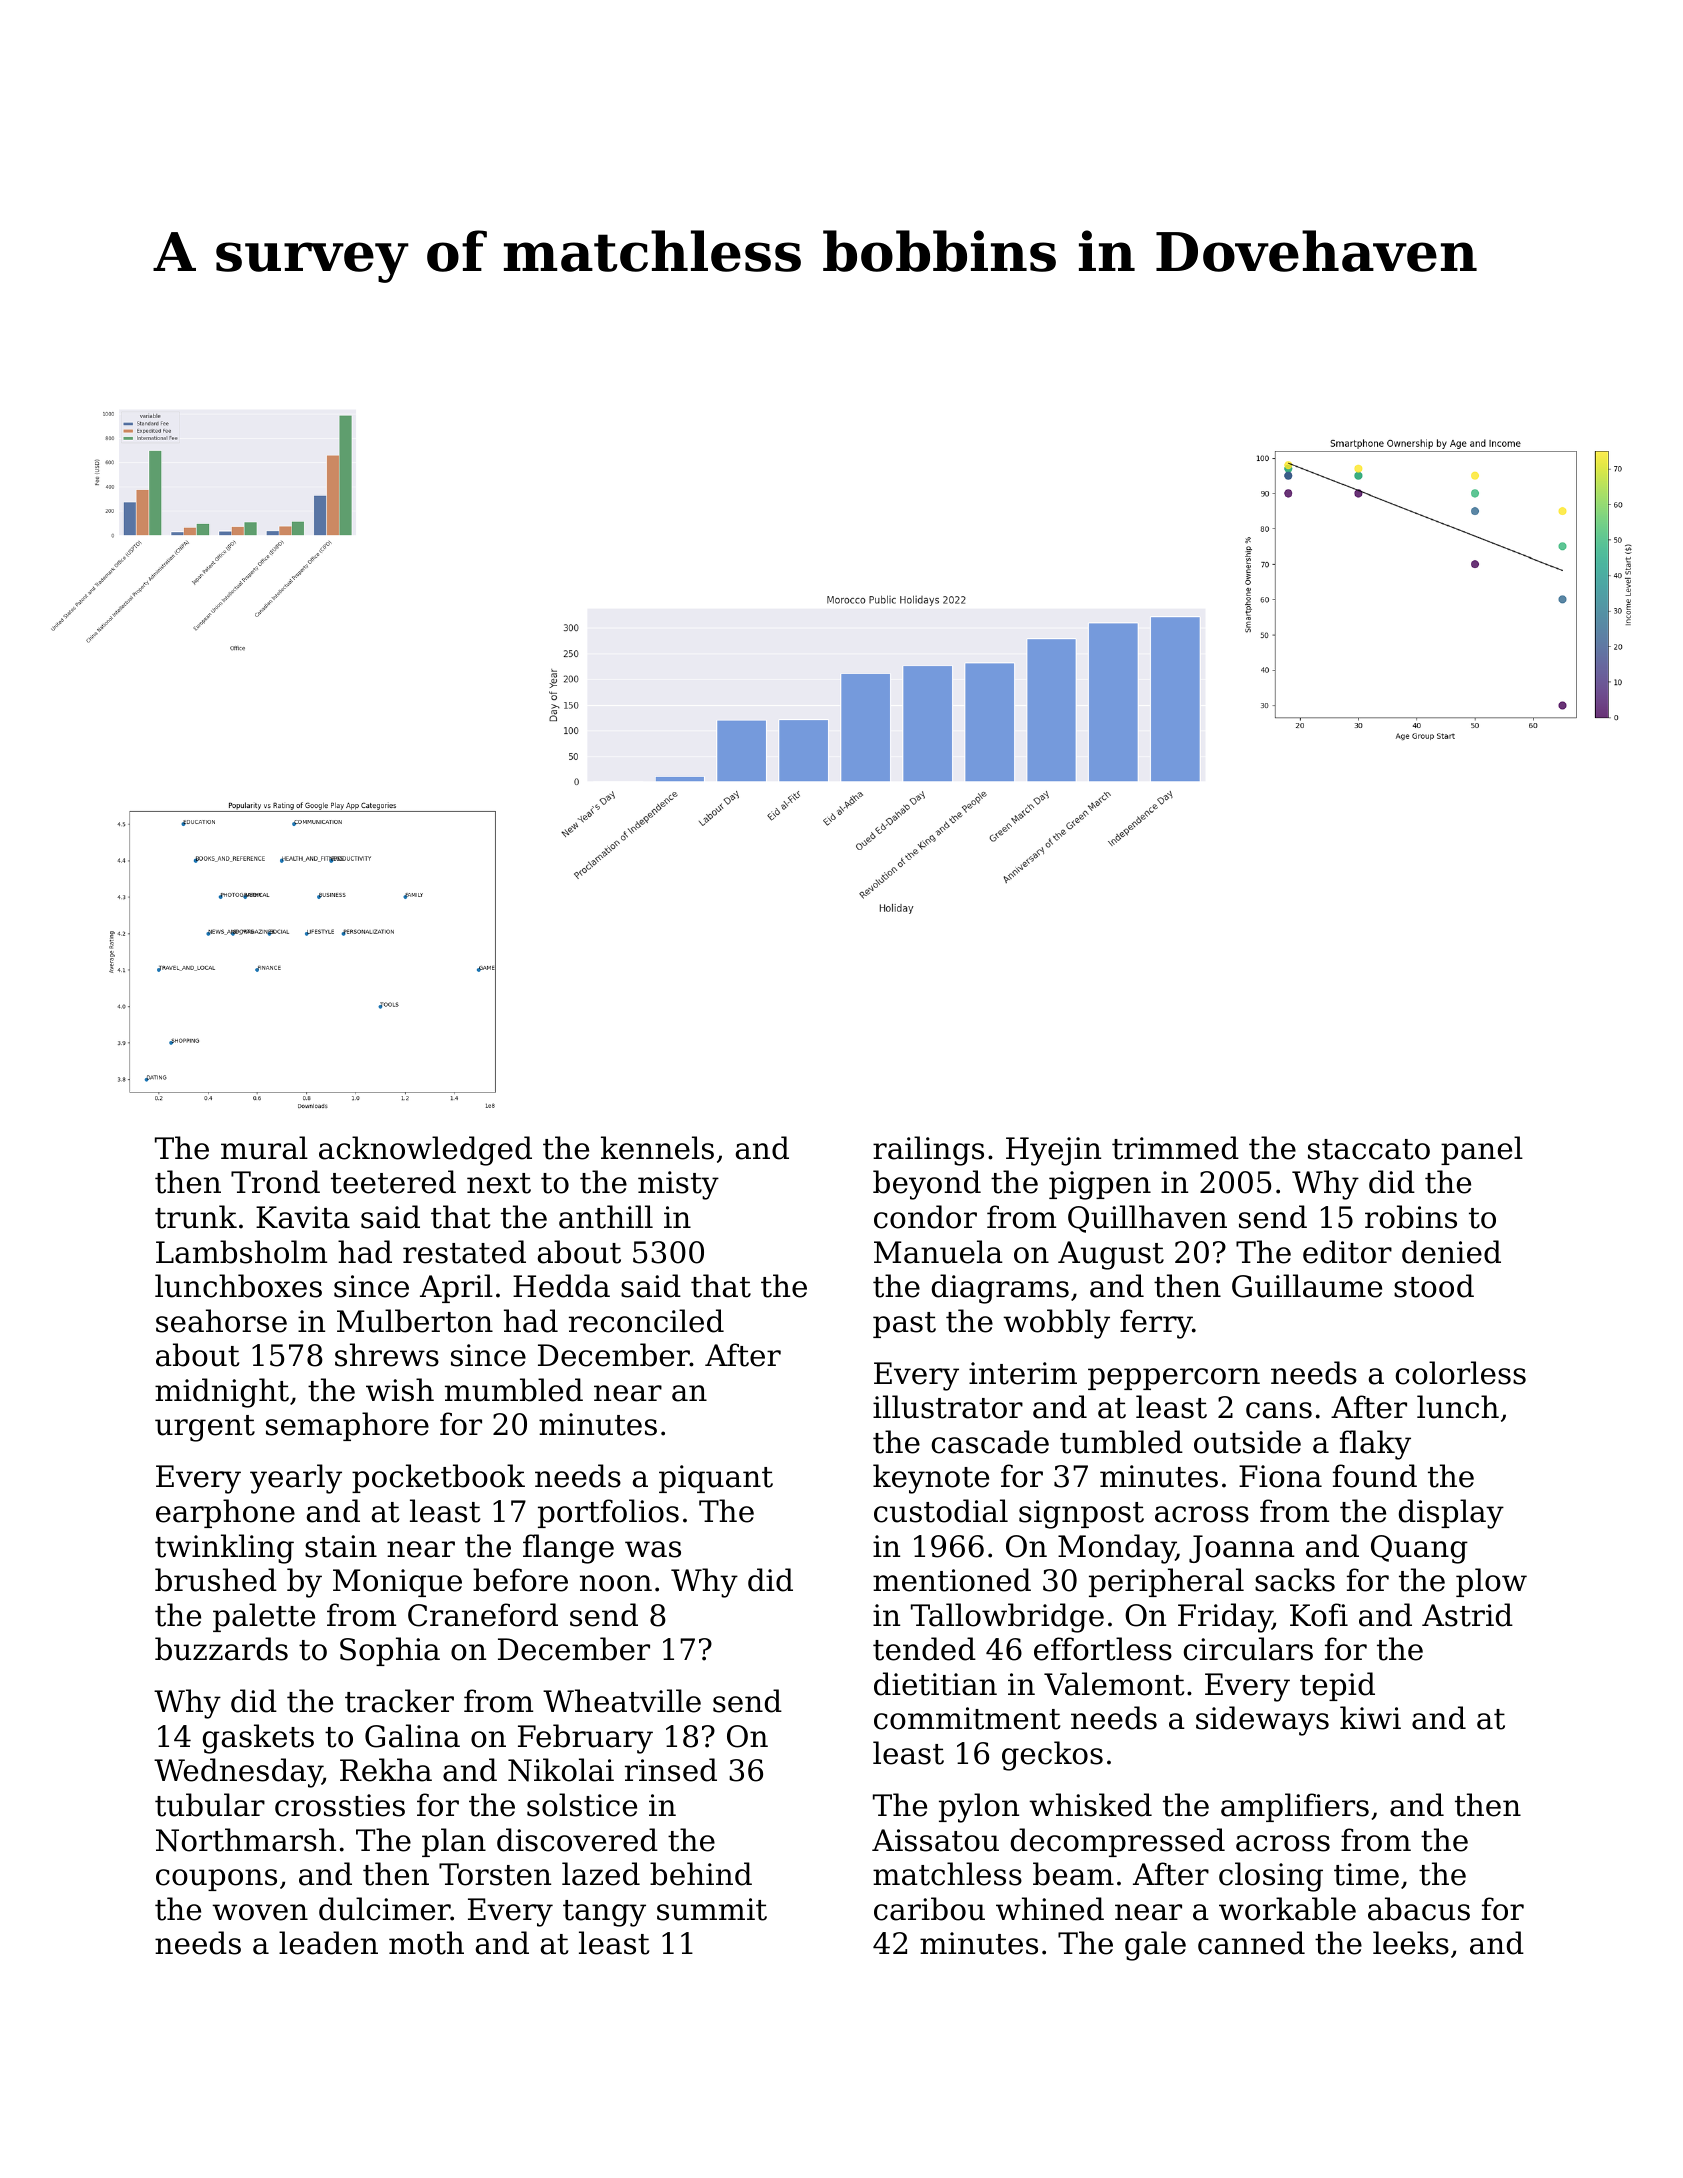 This screenshot has width=1683, height=2178. Describe the element at coordinates (393, 1182) in the screenshot. I see `teetered` at that location.
